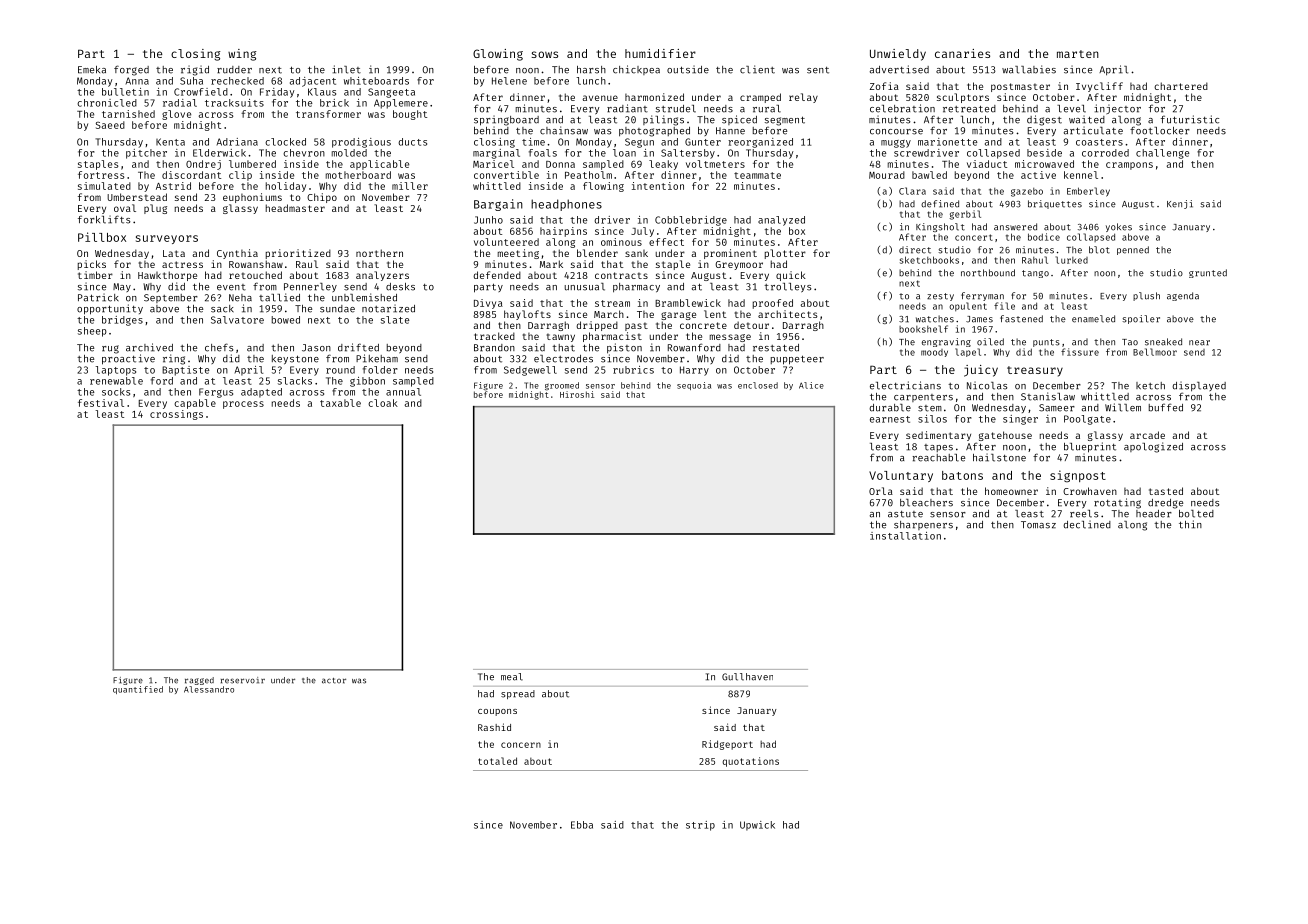 Image resolution: width=1308 pixels, height=924 pixels. Describe the element at coordinates (660, 53) in the page. I see `humidifier` at that location.
